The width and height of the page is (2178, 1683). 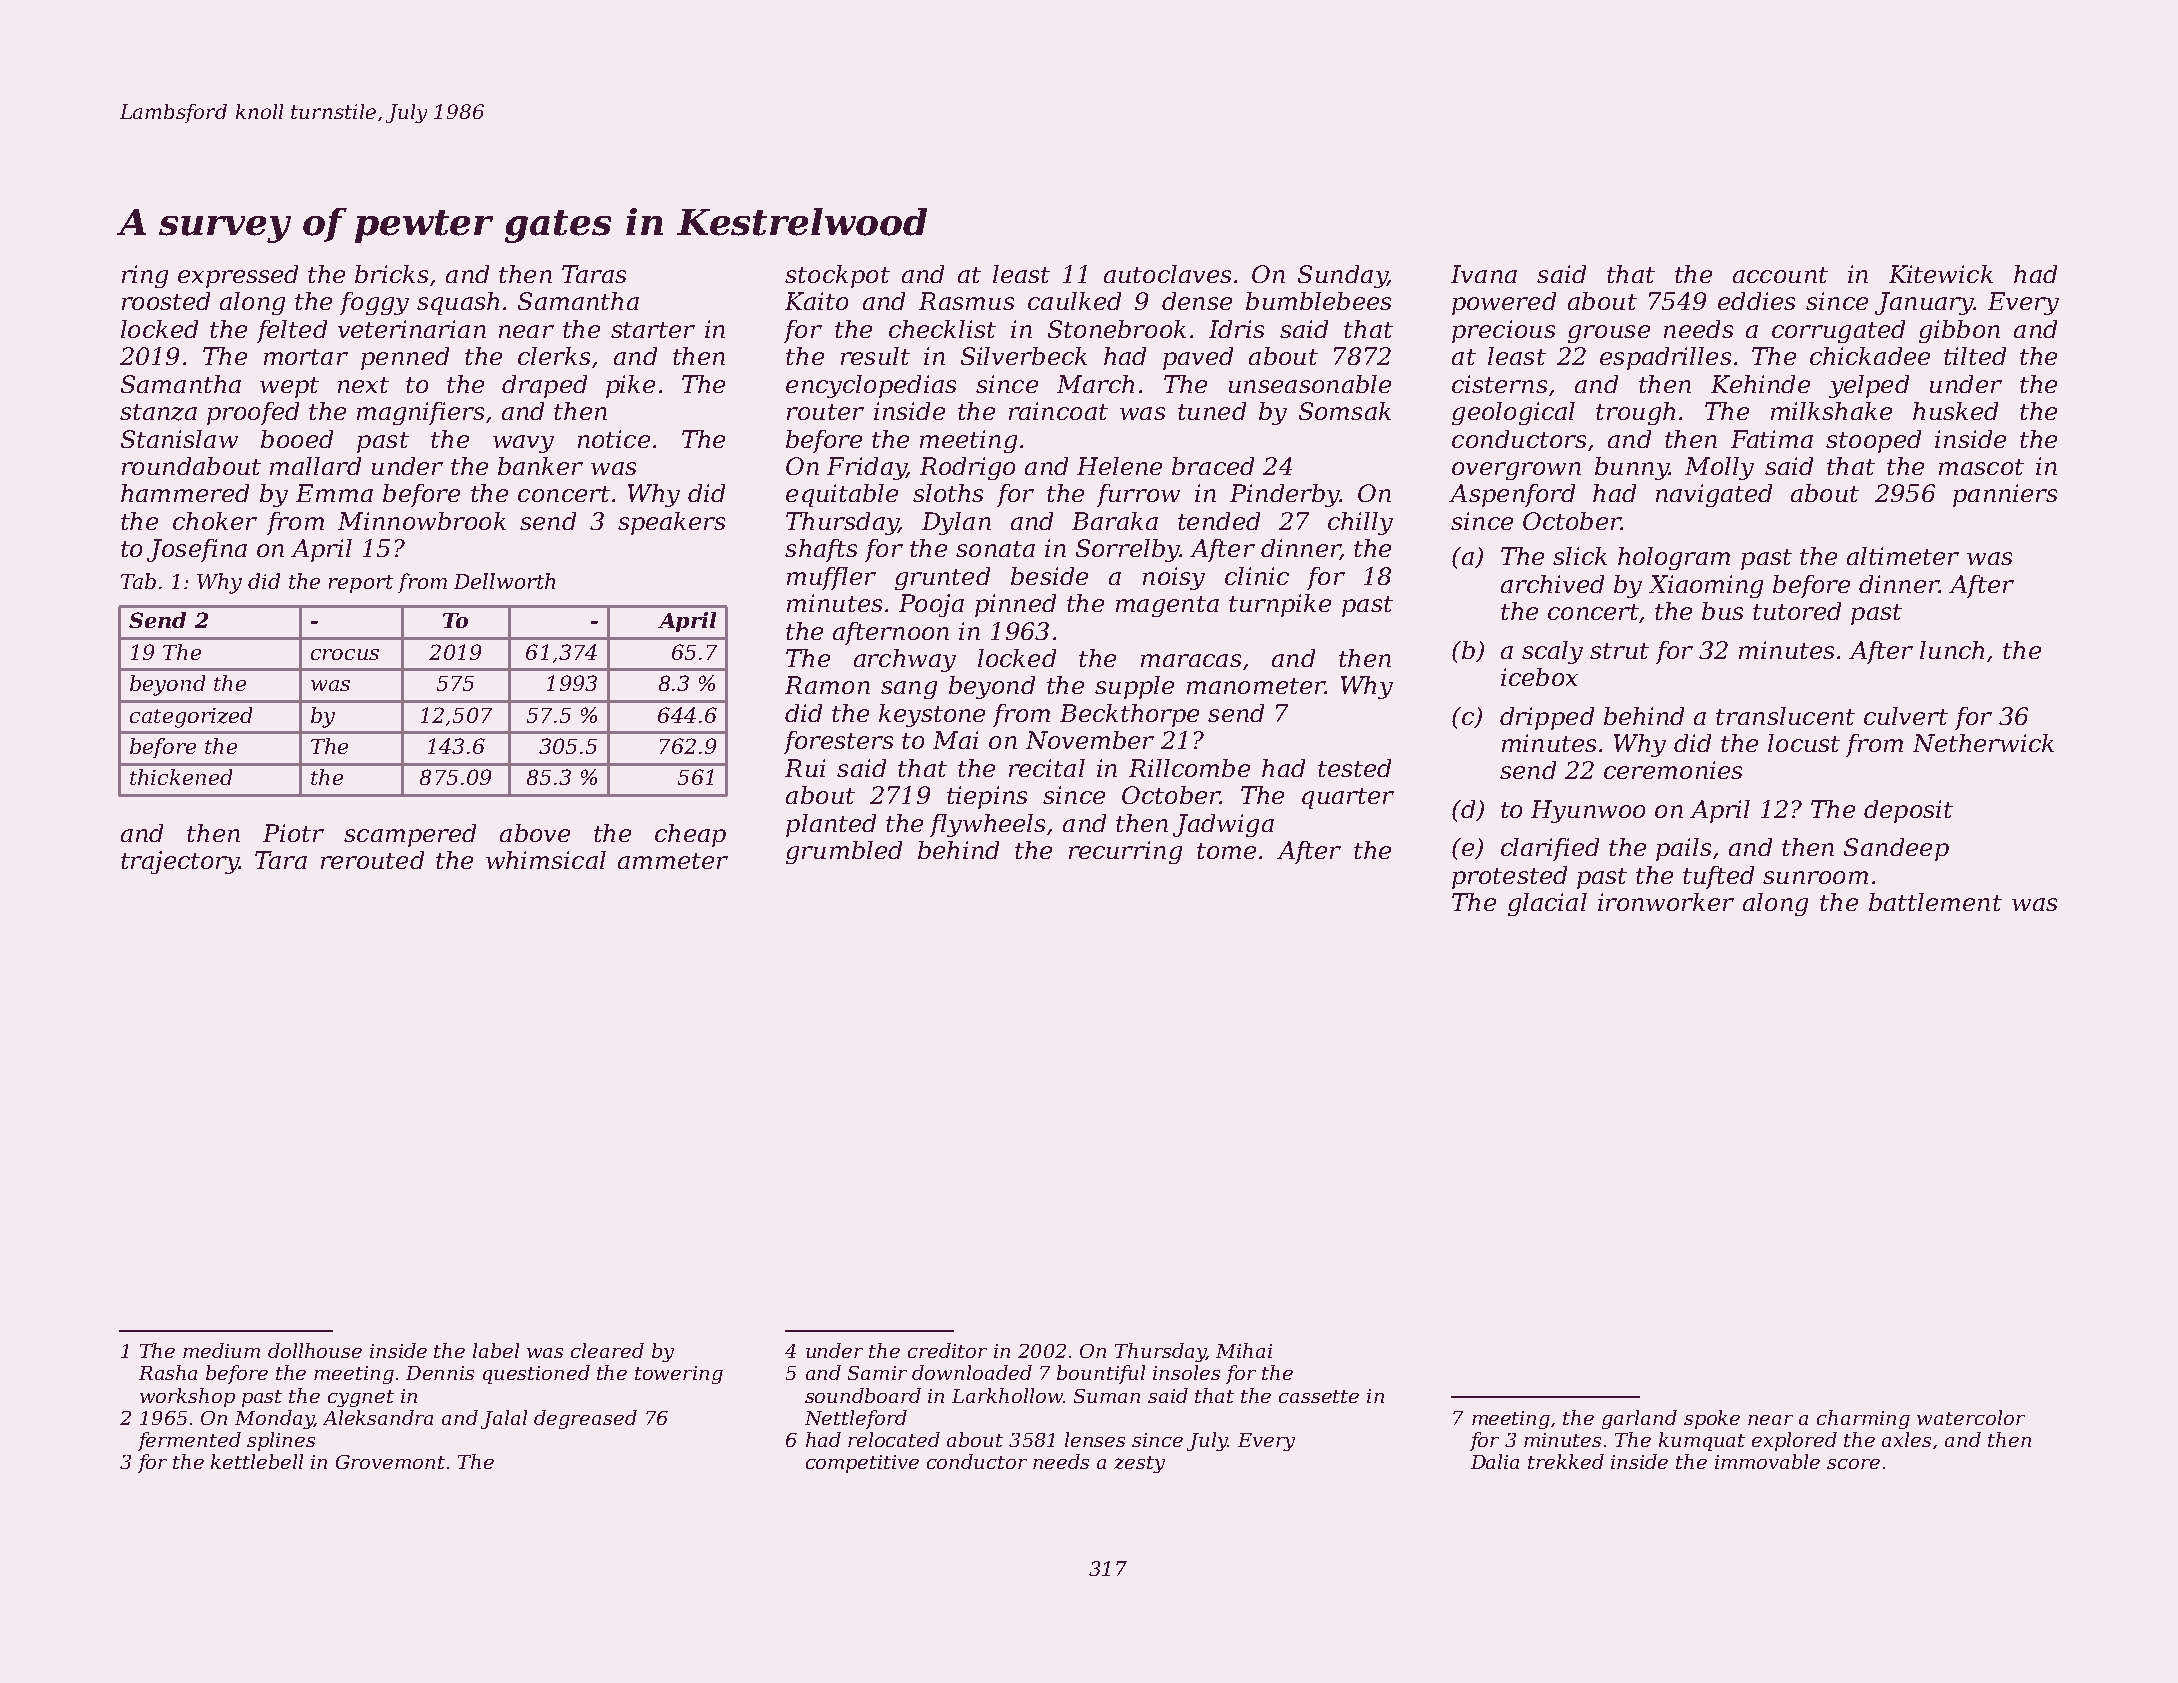 What do you see at coordinates (673, 861) in the page?
I see `ammeter` at bounding box center [673, 861].
